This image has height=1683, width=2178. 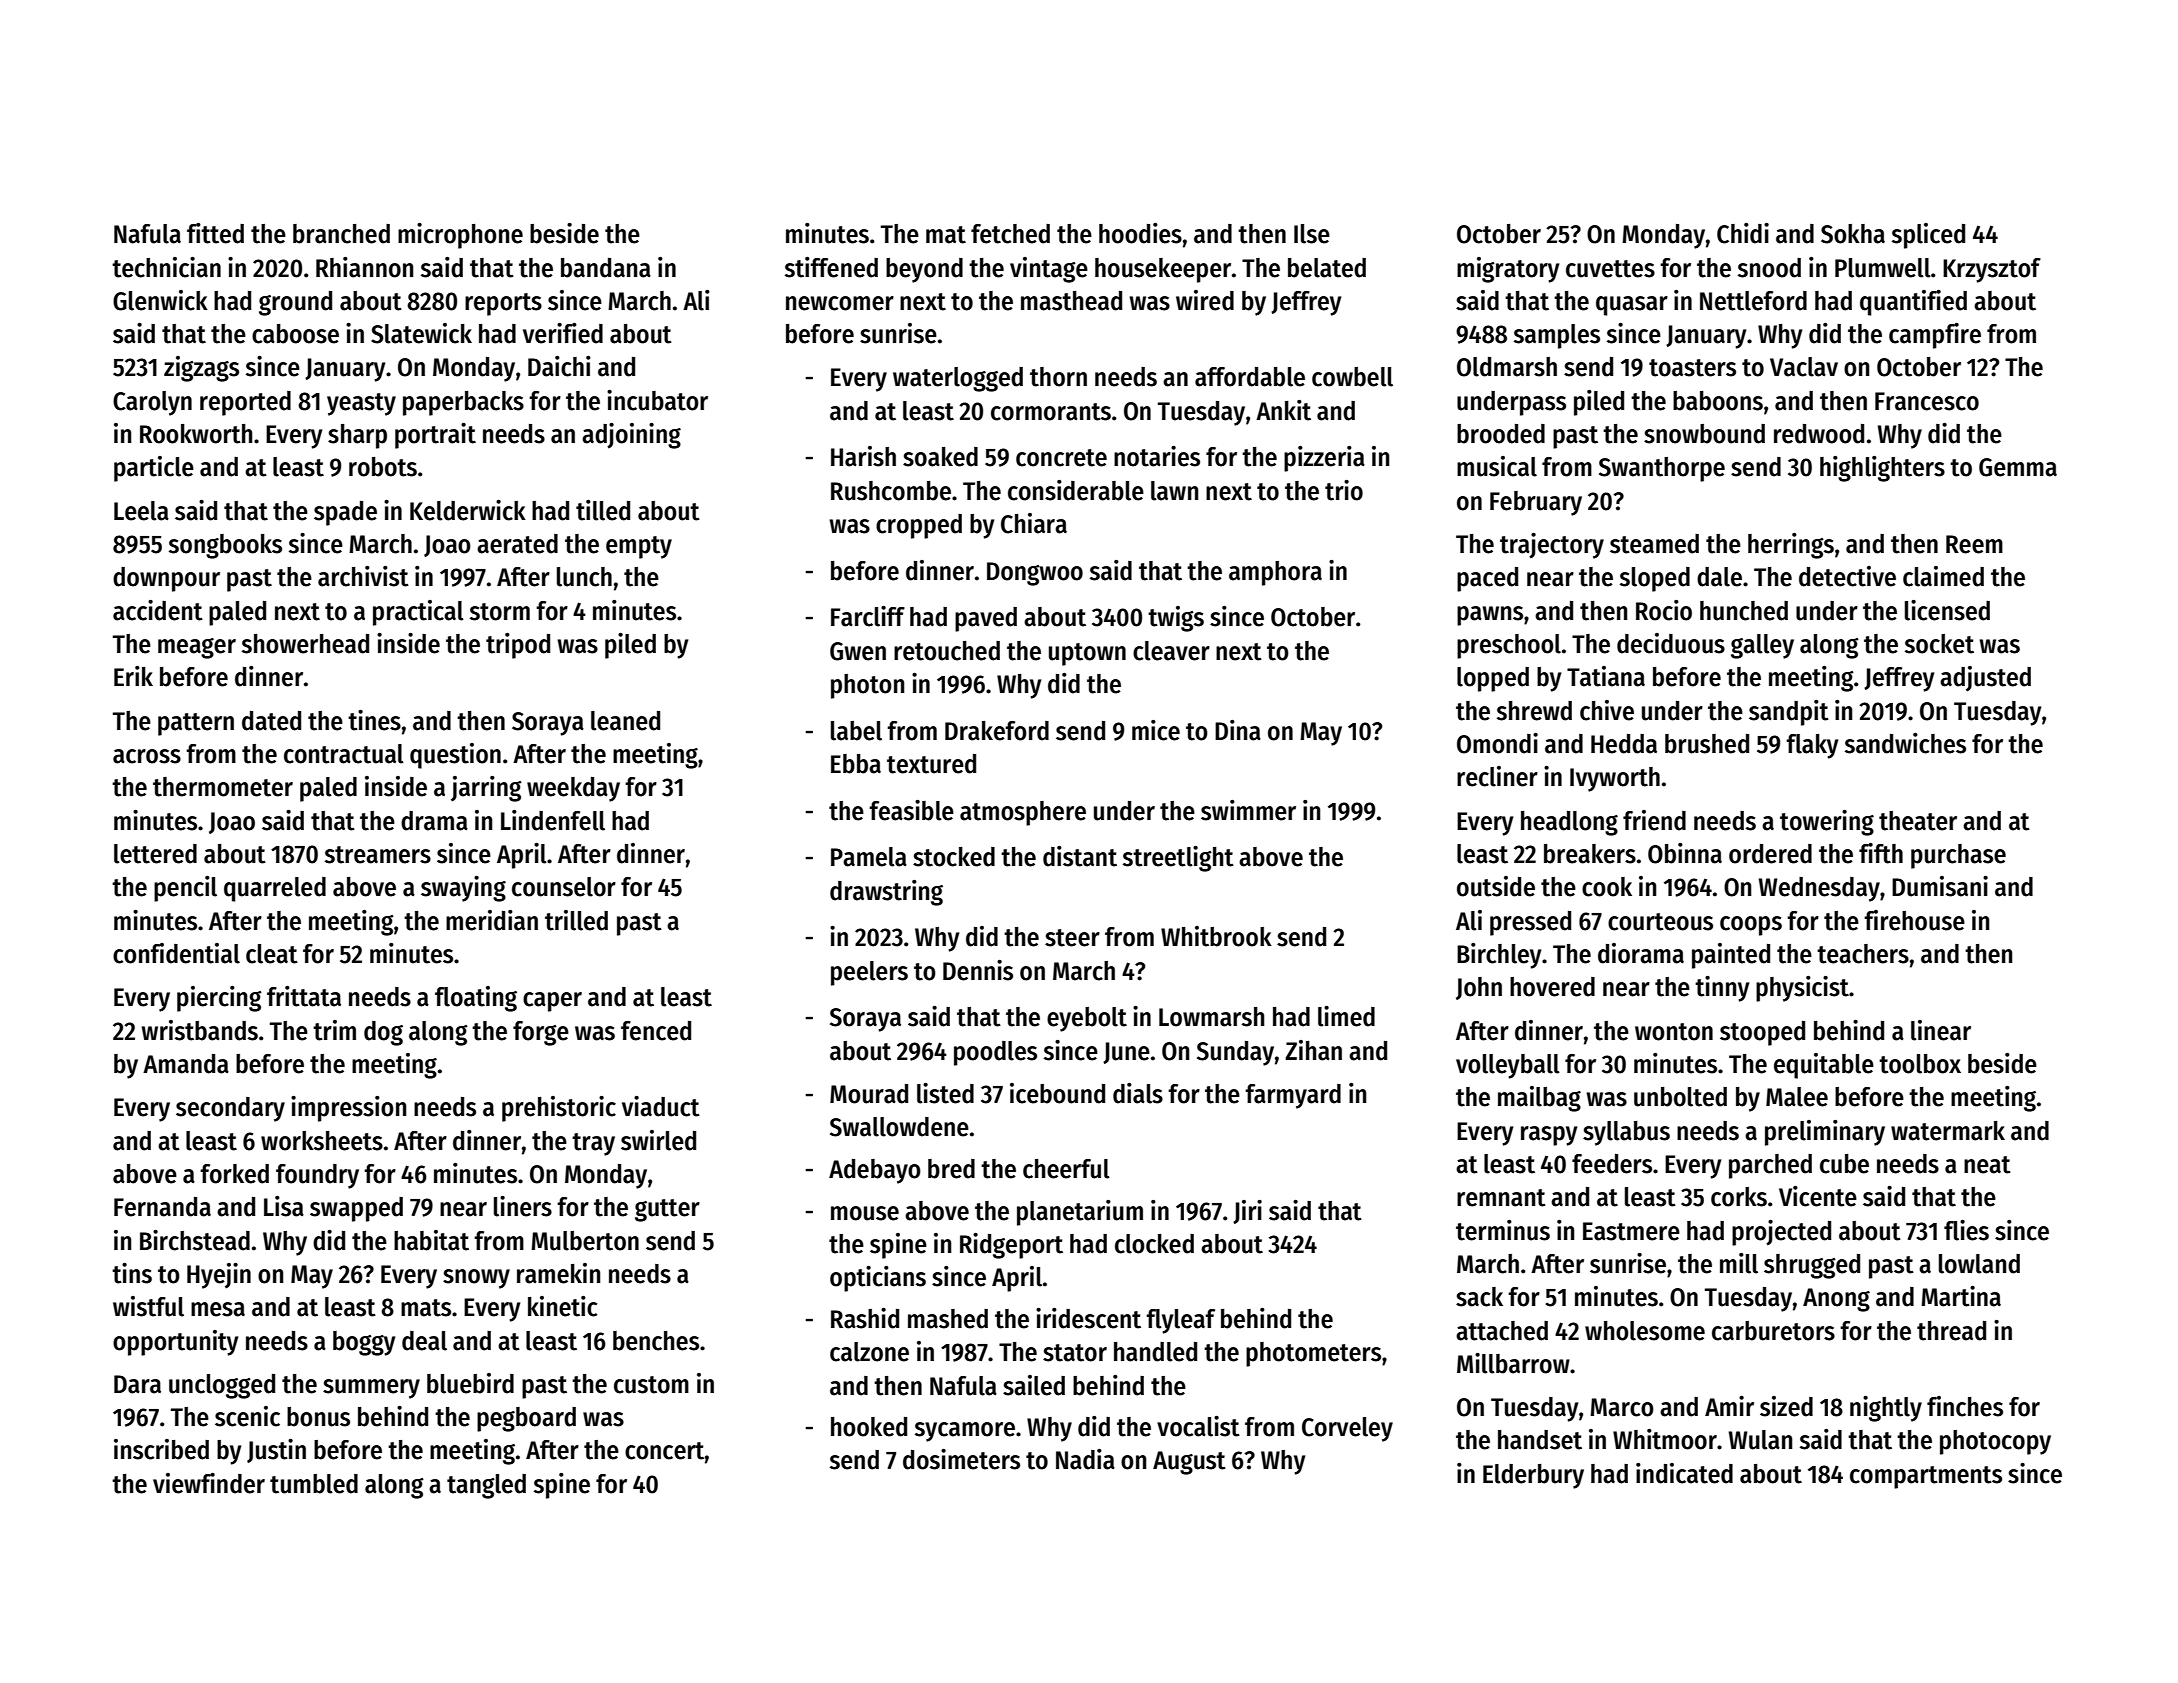 What do you see at coordinates (1176, 619) in the image?
I see `twigs` at bounding box center [1176, 619].
